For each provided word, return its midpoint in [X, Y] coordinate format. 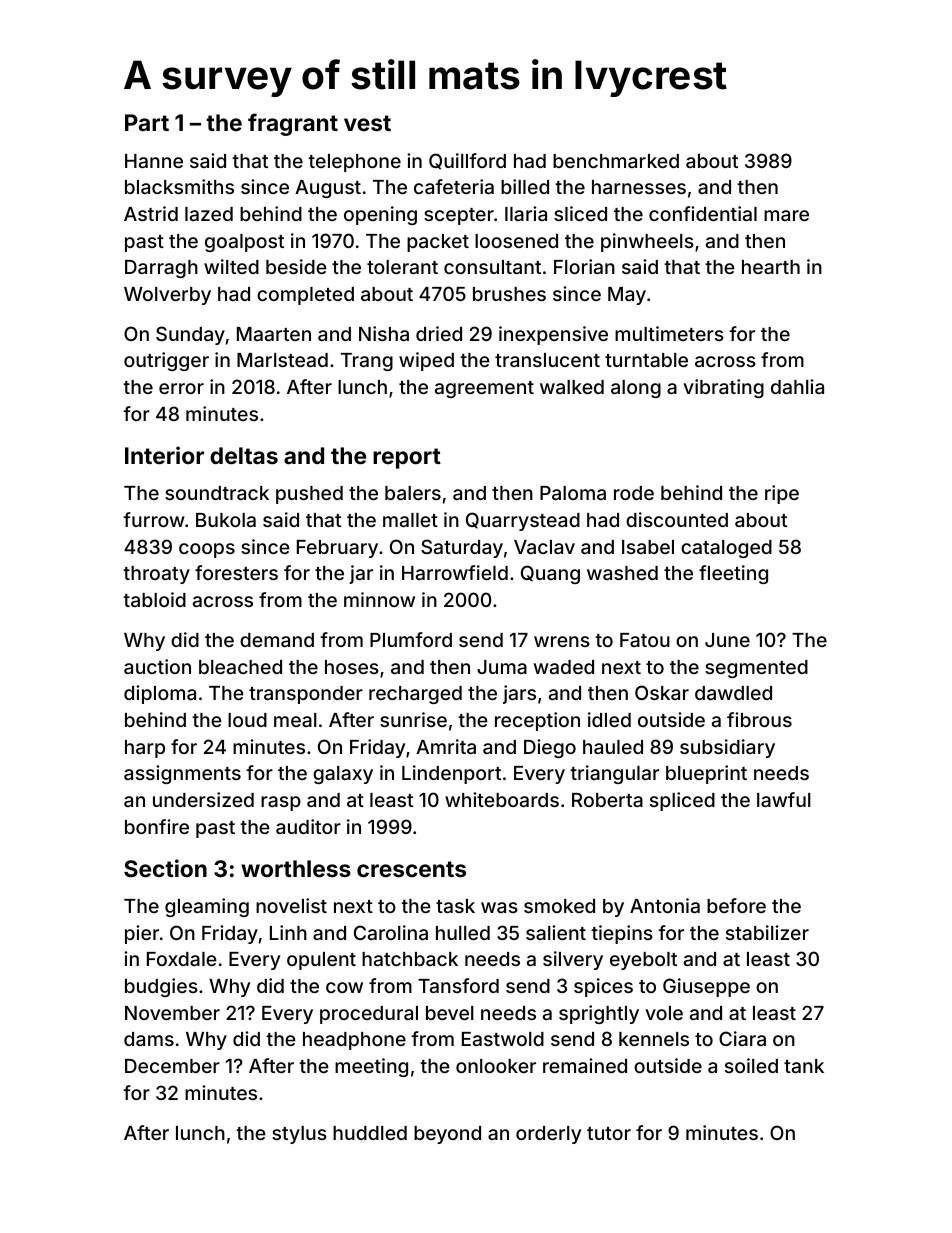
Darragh [161, 268]
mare [786, 215]
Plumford [411, 639]
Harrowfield [455, 572]
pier [142, 934]
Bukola [226, 520]
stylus [299, 1135]
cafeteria [454, 186]
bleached [240, 667]
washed [622, 573]
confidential [703, 213]
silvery [573, 960]
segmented [756, 669]
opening [380, 215]
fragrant [293, 124]
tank [804, 1066]
